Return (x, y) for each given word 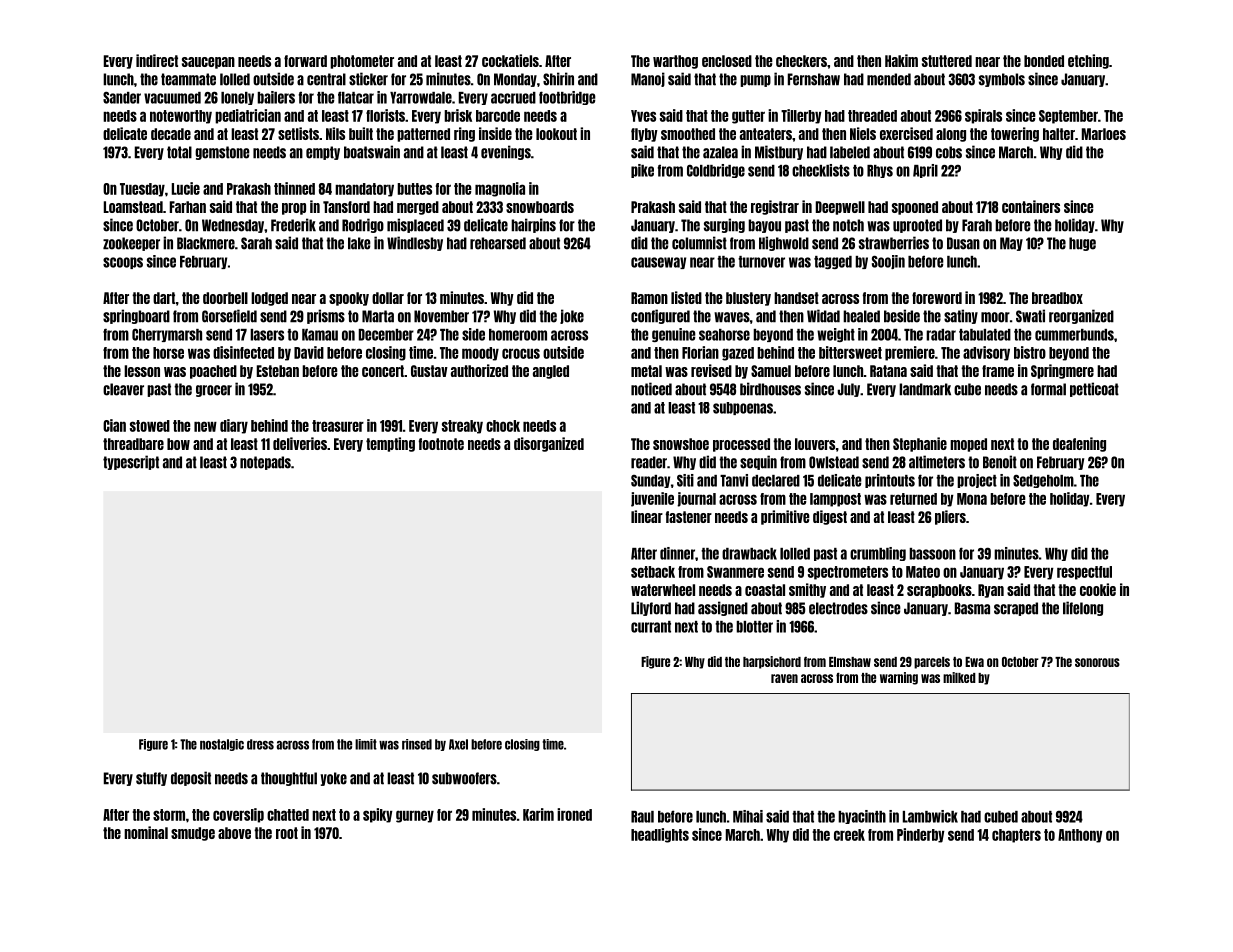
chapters (1016, 836)
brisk (458, 115)
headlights (660, 835)
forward (305, 61)
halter (1059, 134)
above (234, 833)
